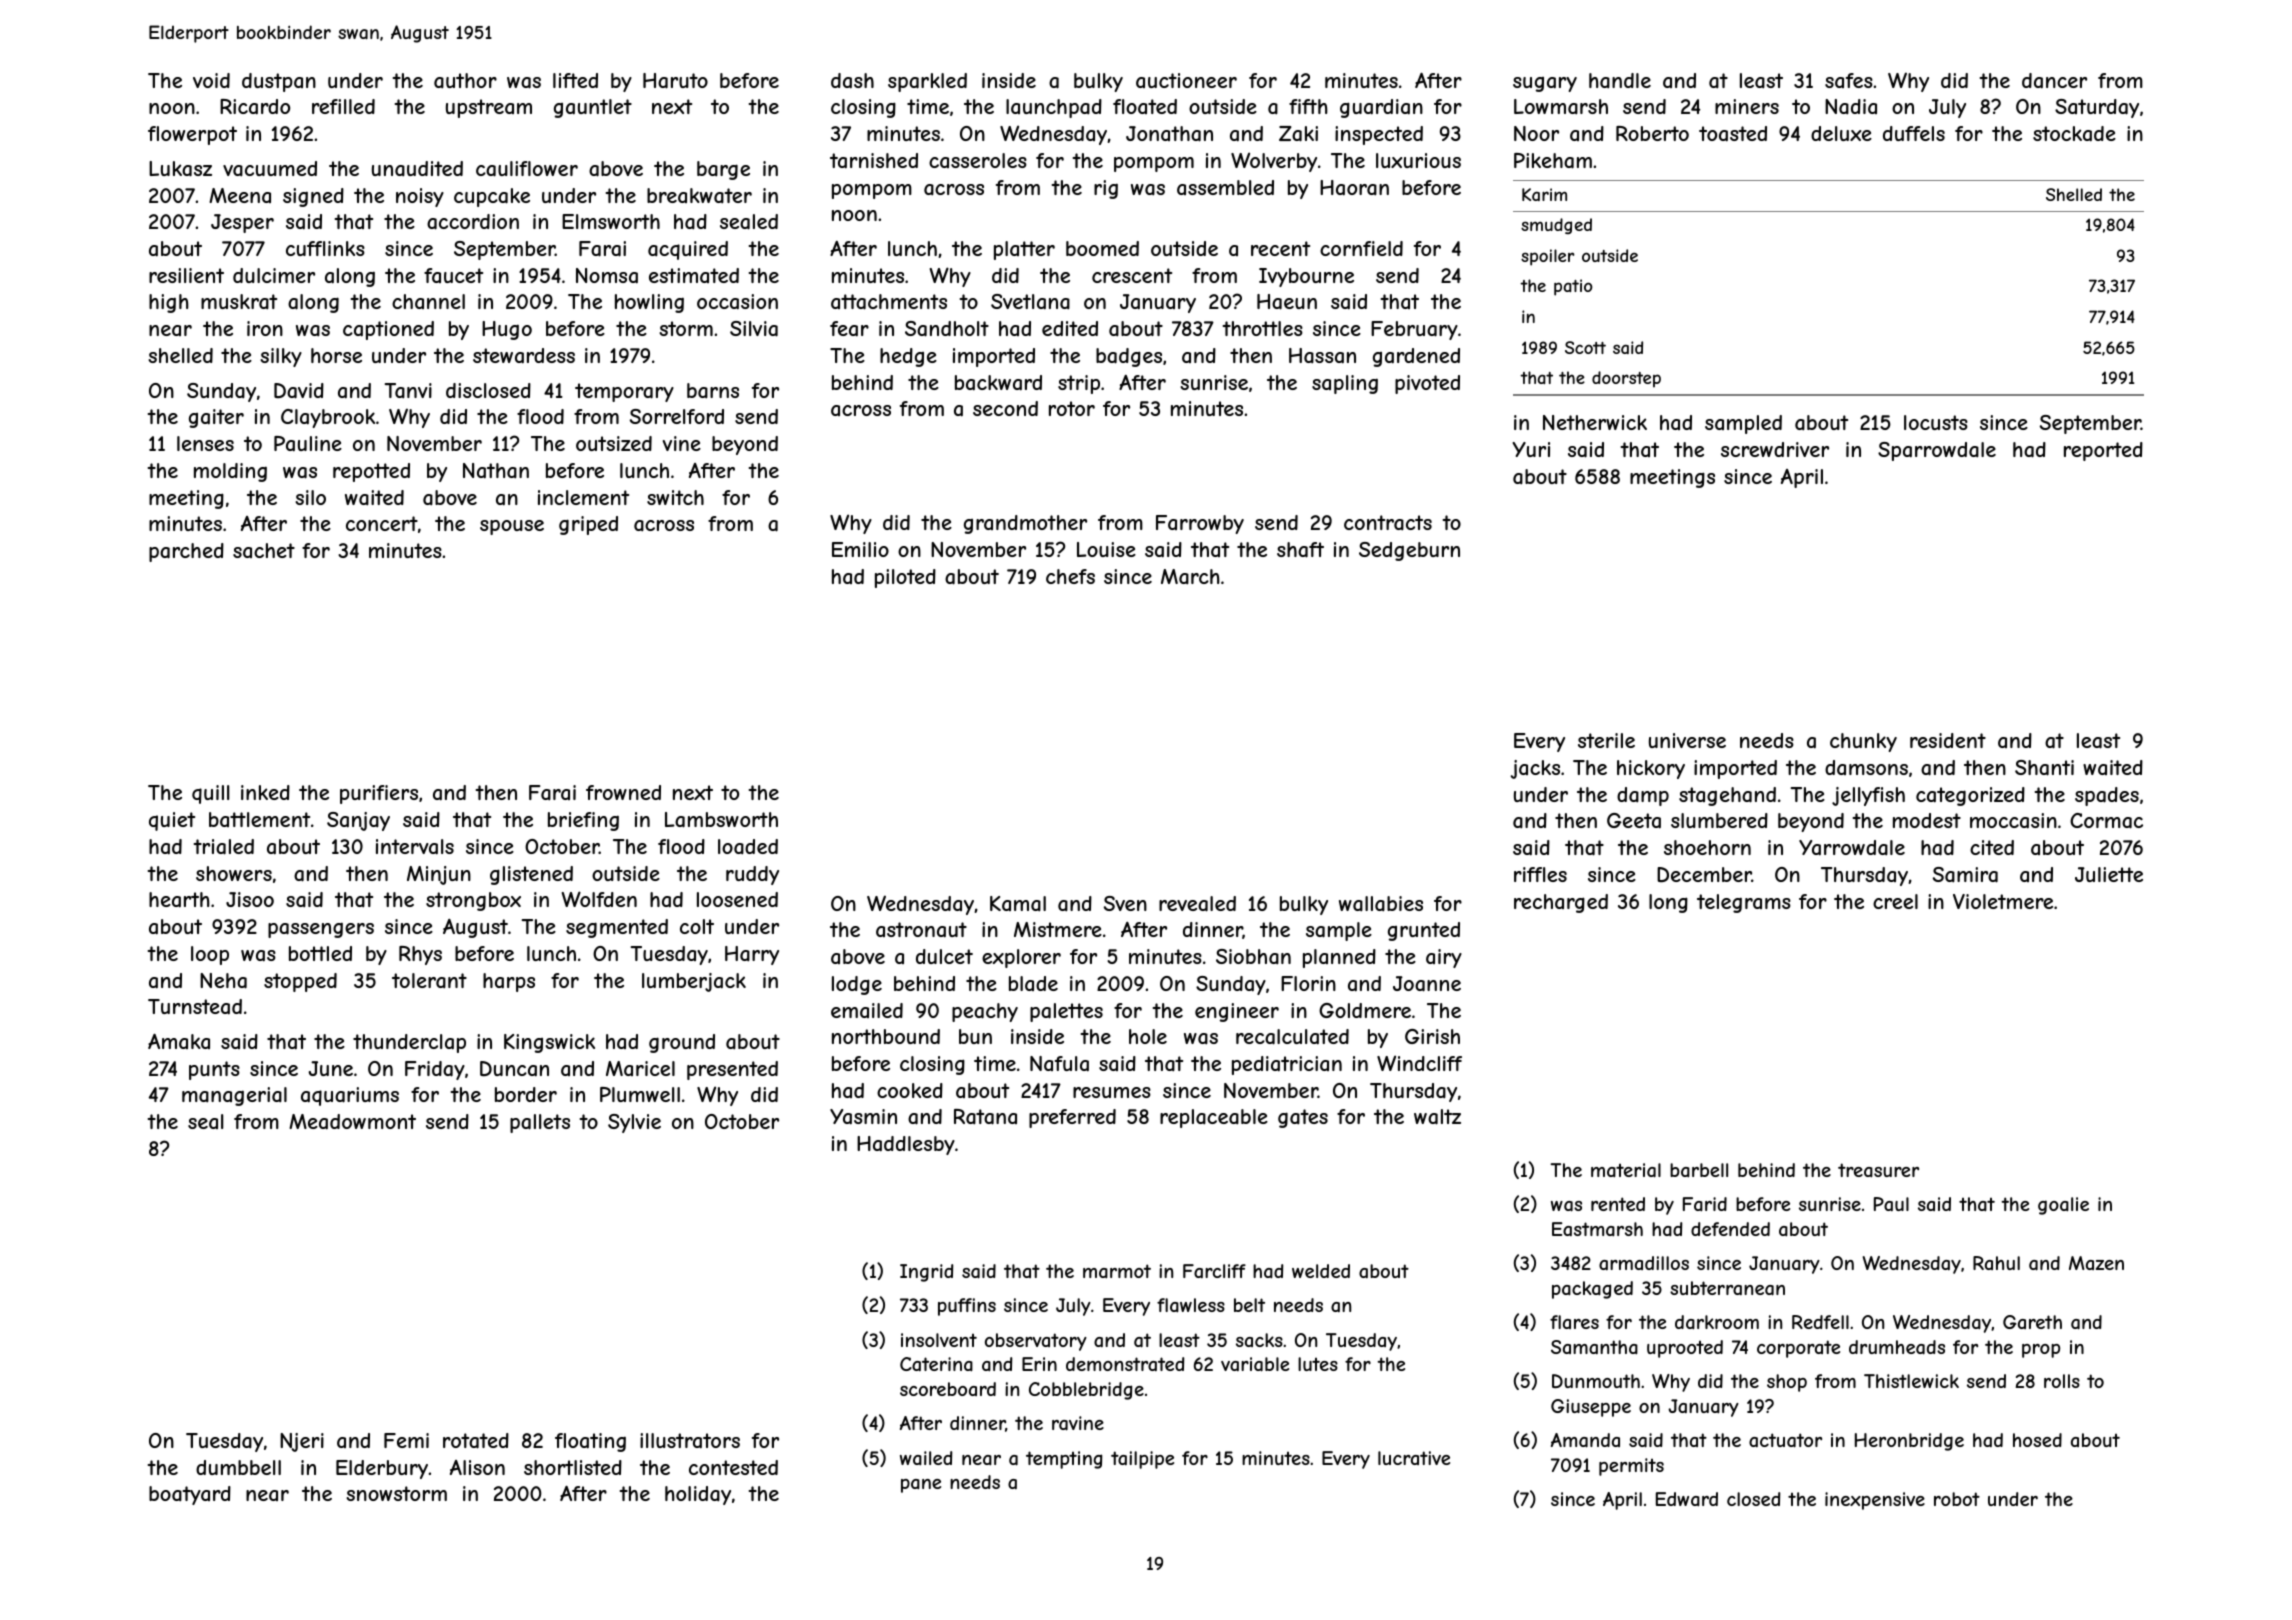 This document has height=1620, width=2292. Describe the element at coordinates (593, 108) in the document. I see `gauntlet` at that location.
